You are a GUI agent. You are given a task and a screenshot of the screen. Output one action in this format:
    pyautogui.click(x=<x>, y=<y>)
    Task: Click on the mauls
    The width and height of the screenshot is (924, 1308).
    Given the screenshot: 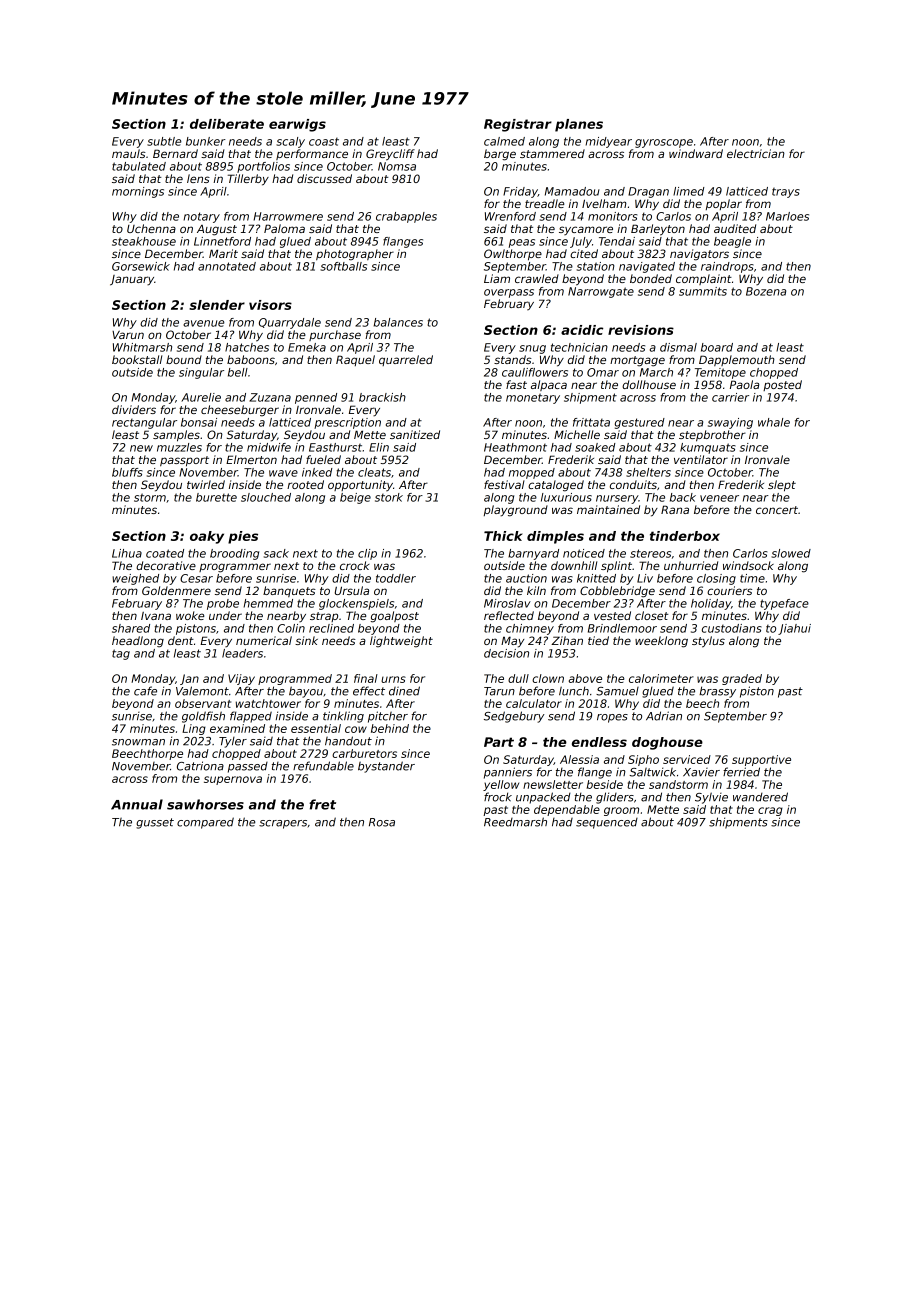 What is the action you would take?
    pyautogui.click(x=129, y=153)
